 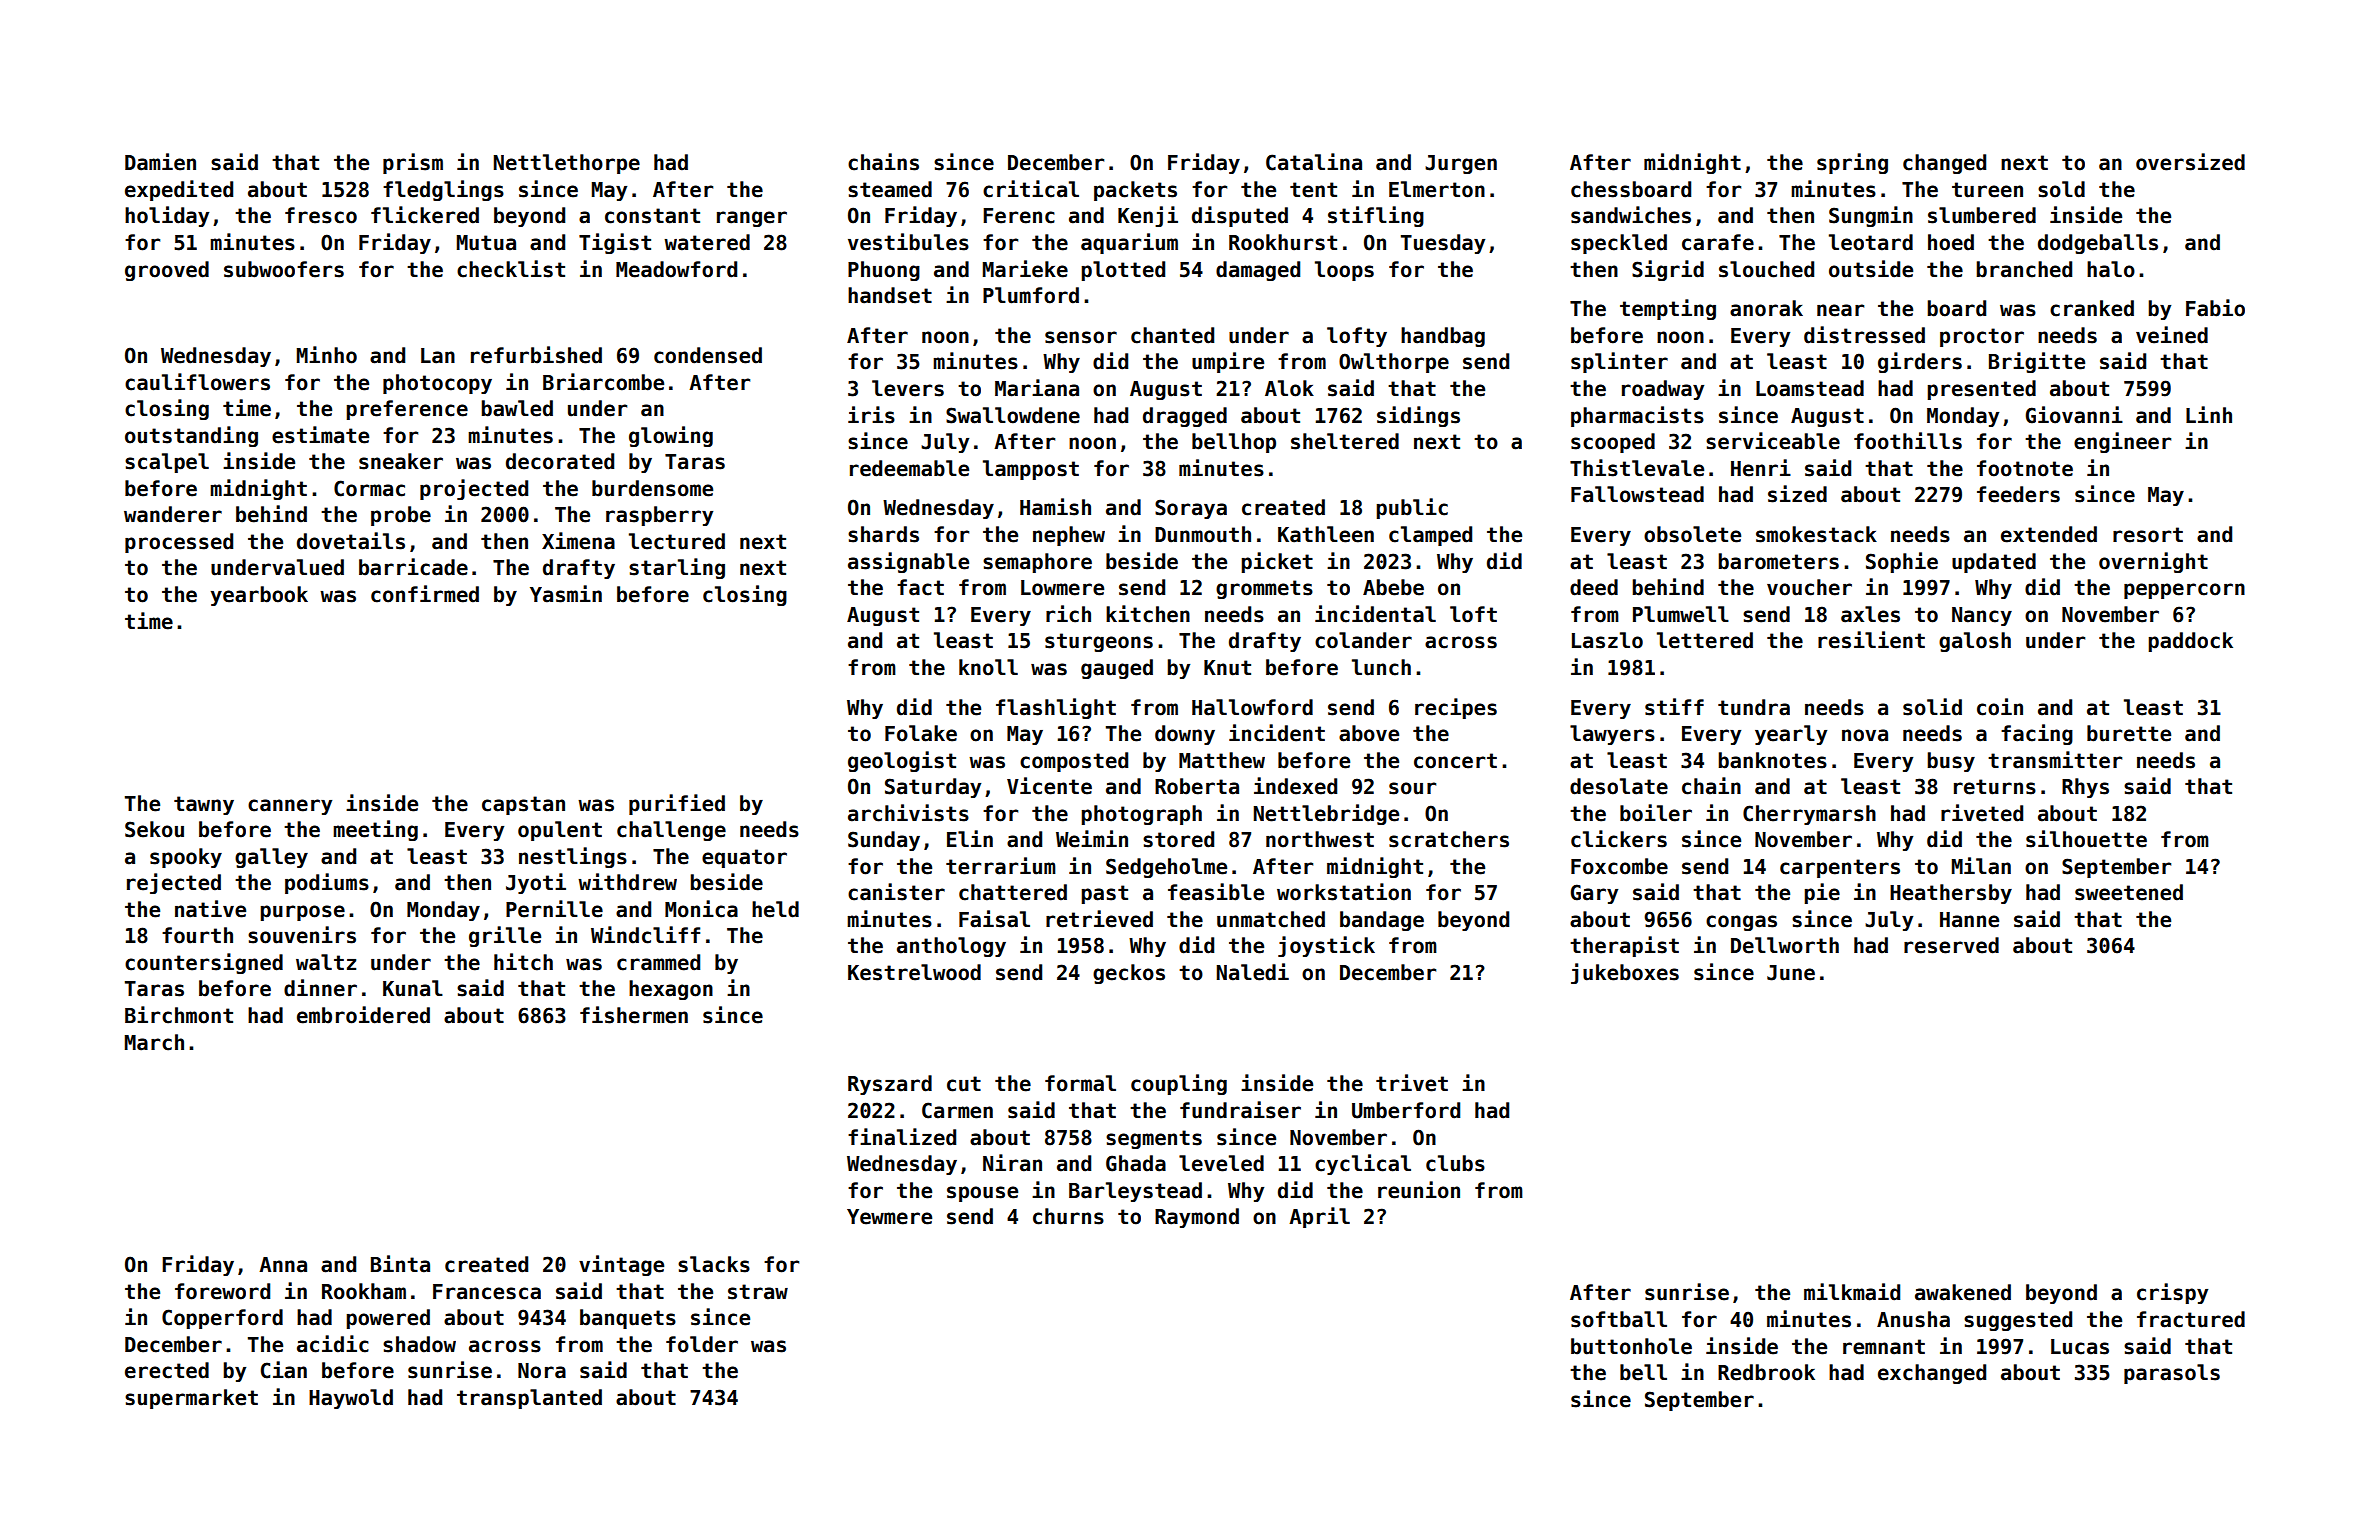 What do you see at coordinates (1619, 1319) in the page?
I see `softball` at bounding box center [1619, 1319].
